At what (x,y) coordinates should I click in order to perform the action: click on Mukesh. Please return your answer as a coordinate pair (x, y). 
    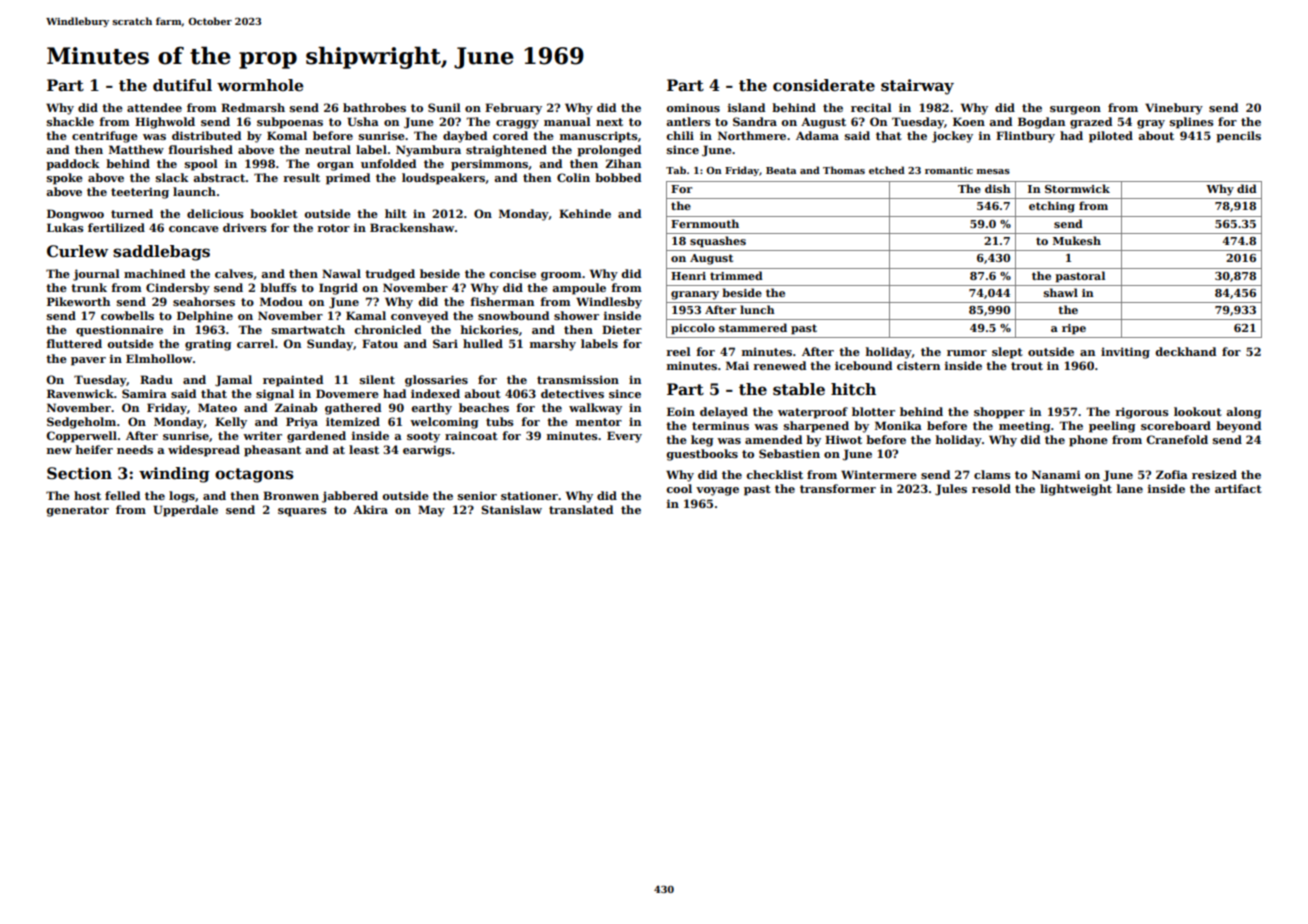
    Looking at the image, I should click on (1077, 240).
